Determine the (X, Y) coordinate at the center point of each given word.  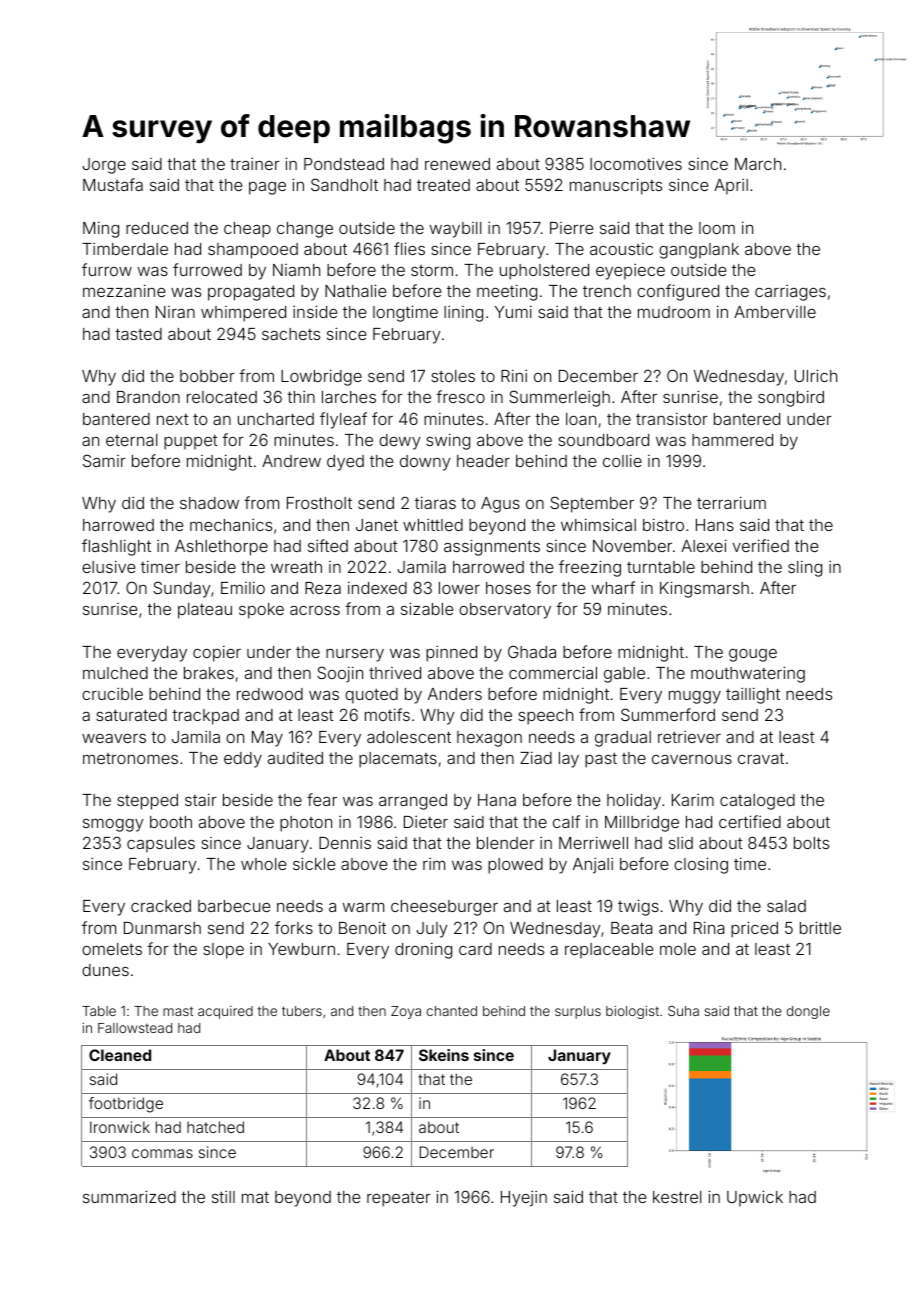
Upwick (755, 1198)
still (223, 1197)
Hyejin (524, 1199)
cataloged (757, 802)
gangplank (699, 251)
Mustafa (113, 184)
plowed (515, 866)
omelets (112, 949)
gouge (753, 655)
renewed (457, 164)
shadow (209, 503)
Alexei (703, 545)
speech (545, 717)
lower (459, 588)
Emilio (243, 587)
